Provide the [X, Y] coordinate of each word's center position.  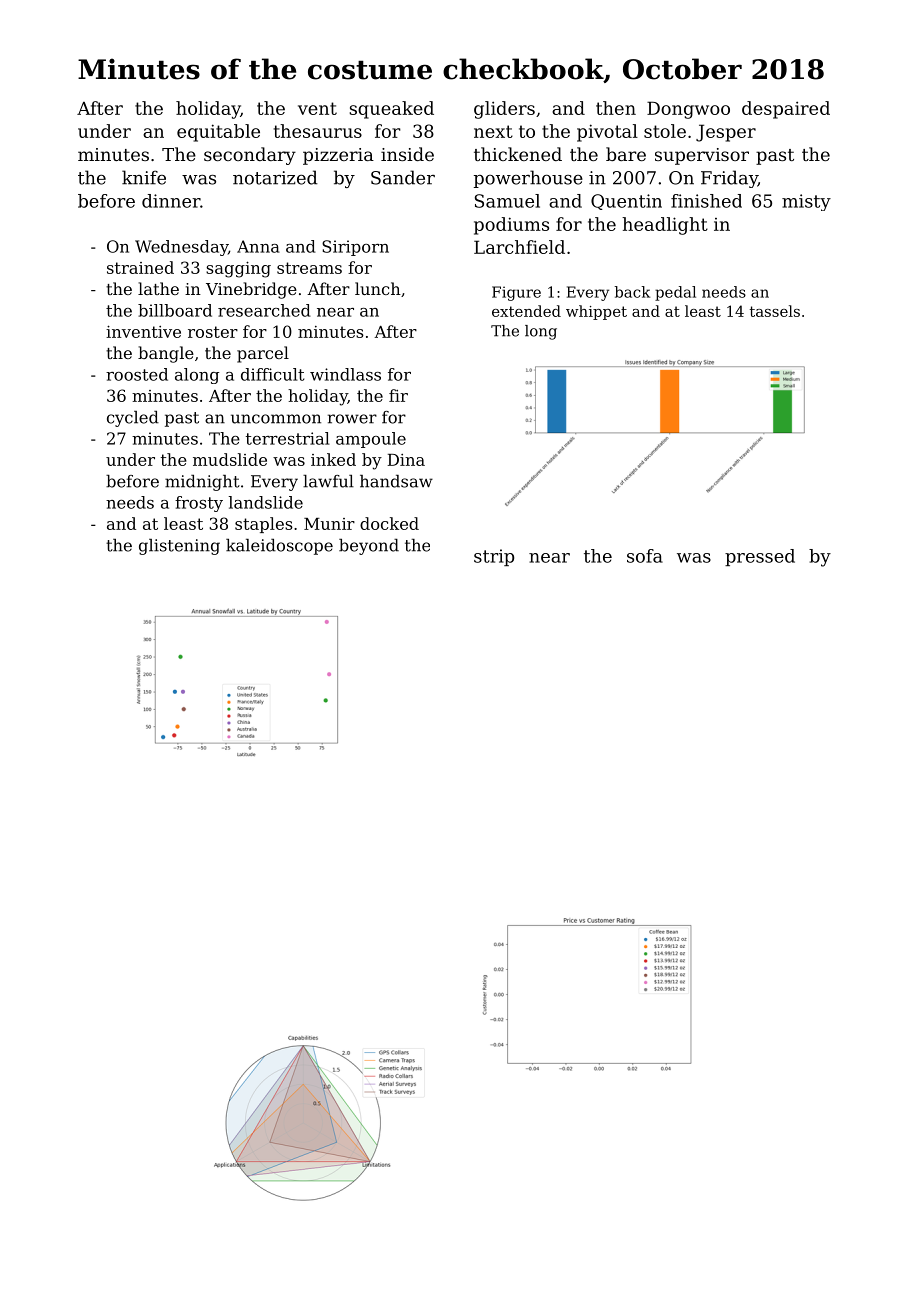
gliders [504, 110]
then [616, 108]
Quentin [626, 202]
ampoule [371, 440]
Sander [403, 177]
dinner [171, 201]
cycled [133, 419]
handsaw [396, 481]
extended [526, 311]
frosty [199, 504]
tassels [775, 311]
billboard [175, 310]
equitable [218, 133]
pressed [760, 557]
